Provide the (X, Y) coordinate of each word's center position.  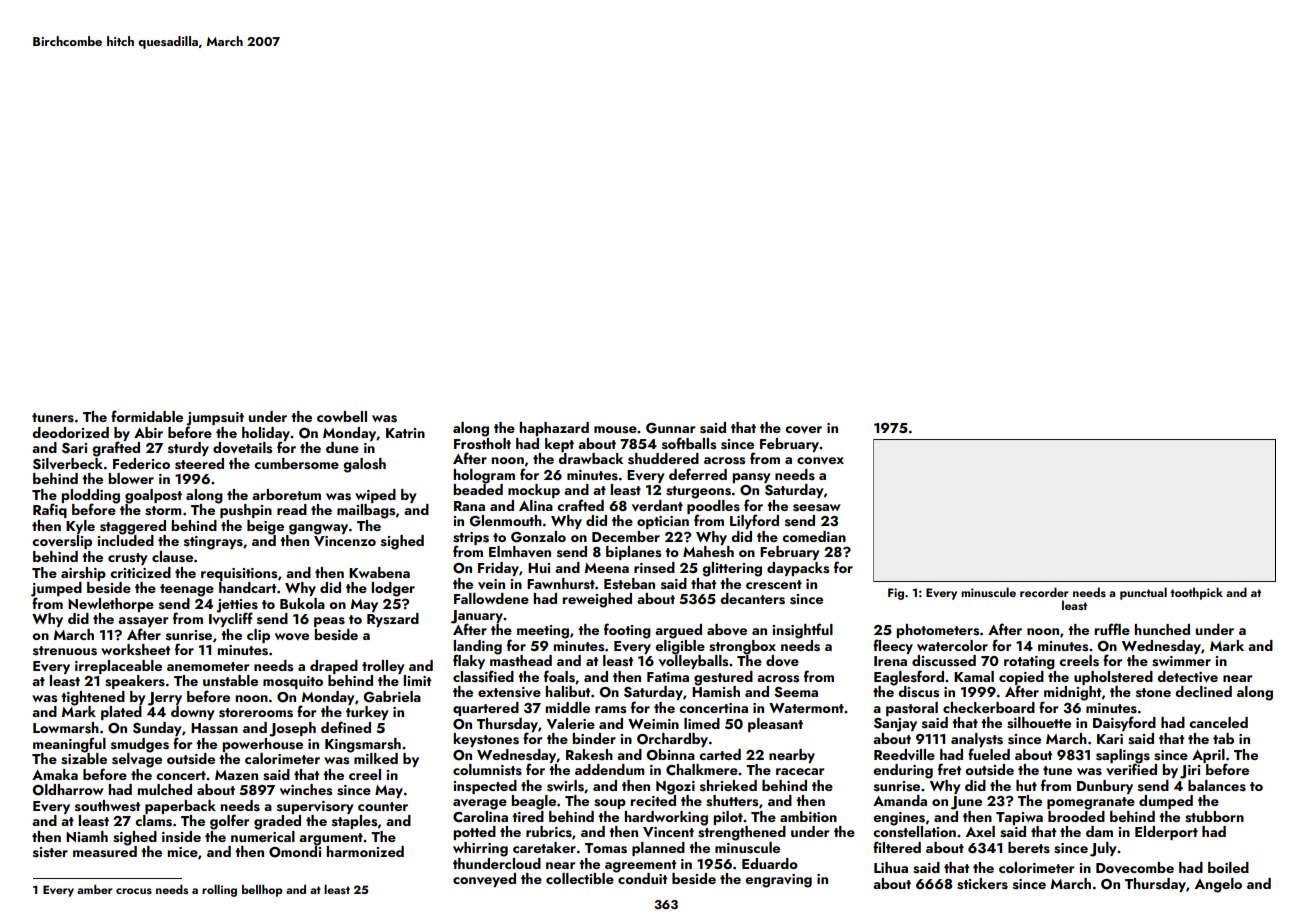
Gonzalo (538, 537)
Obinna (671, 755)
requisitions (239, 574)
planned (658, 849)
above (727, 630)
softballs (689, 443)
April (1208, 756)
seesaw (817, 508)
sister (50, 852)
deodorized (70, 432)
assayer (143, 622)
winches (306, 790)
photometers (937, 631)
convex (820, 461)
